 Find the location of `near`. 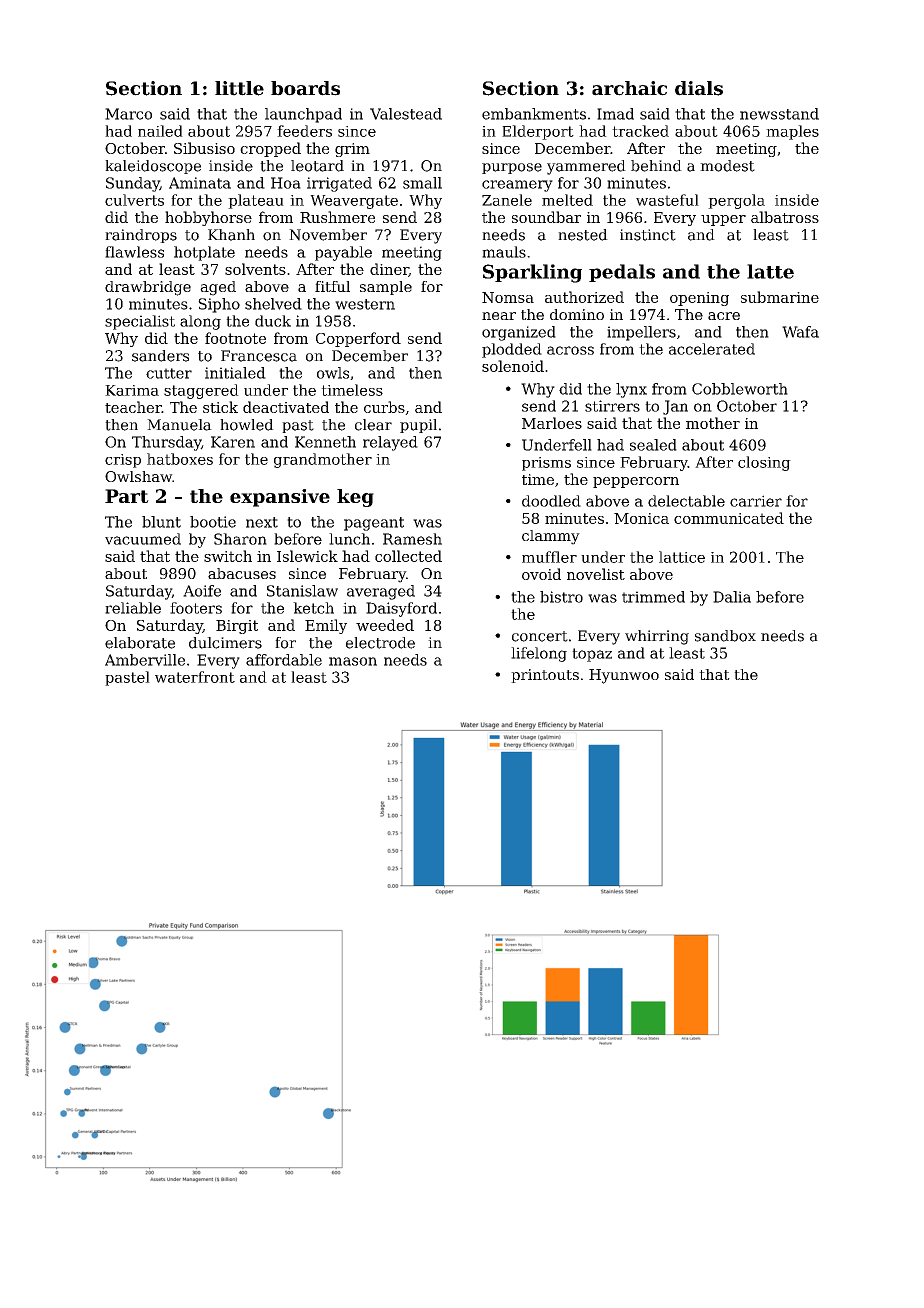

near is located at coordinates (499, 316).
